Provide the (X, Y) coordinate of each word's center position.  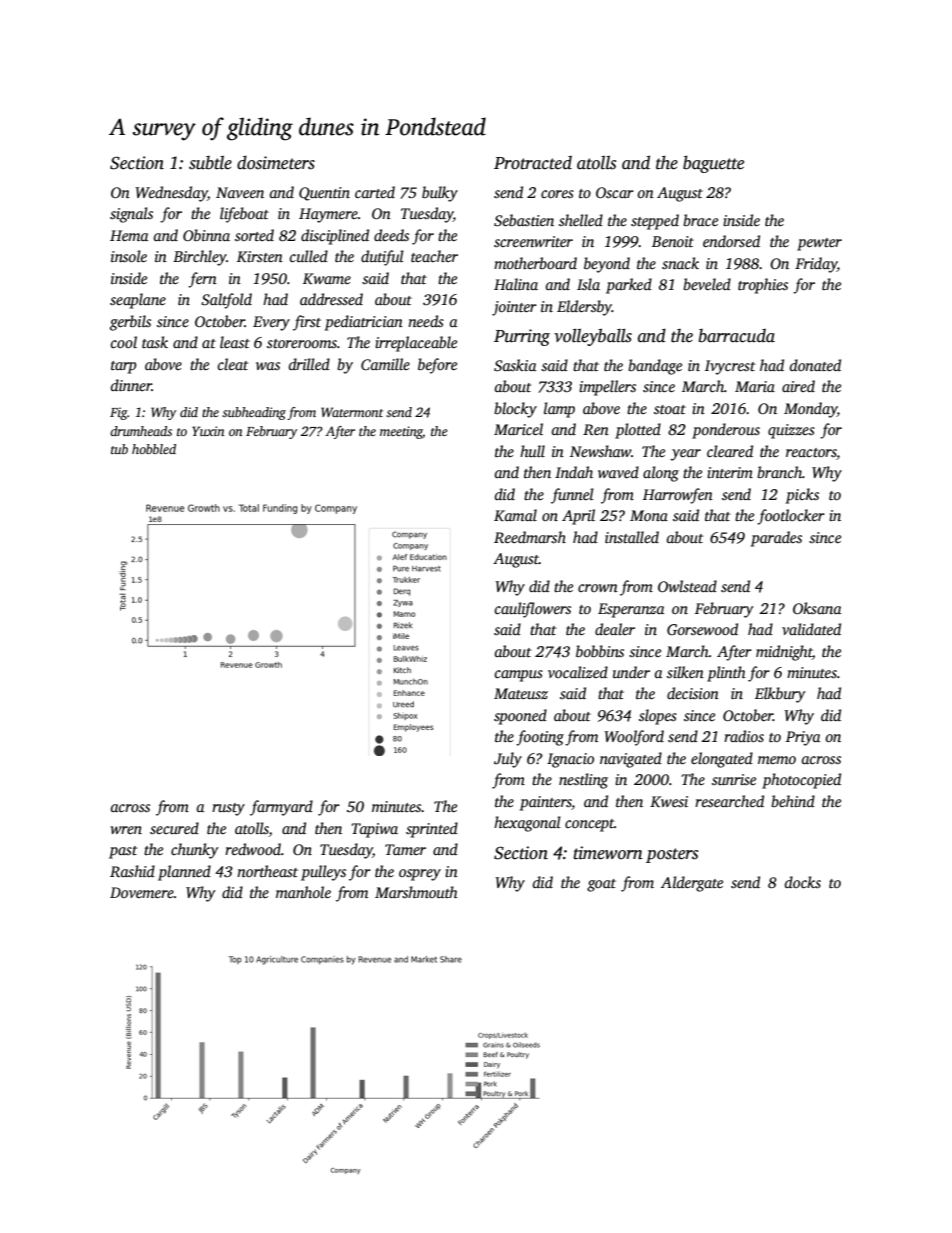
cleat (233, 364)
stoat (670, 409)
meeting (401, 432)
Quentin (324, 194)
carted (375, 192)
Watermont (352, 412)
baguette (713, 164)
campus (519, 676)
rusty (228, 809)
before (437, 366)
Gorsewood (702, 629)
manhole (303, 892)
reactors (811, 452)
